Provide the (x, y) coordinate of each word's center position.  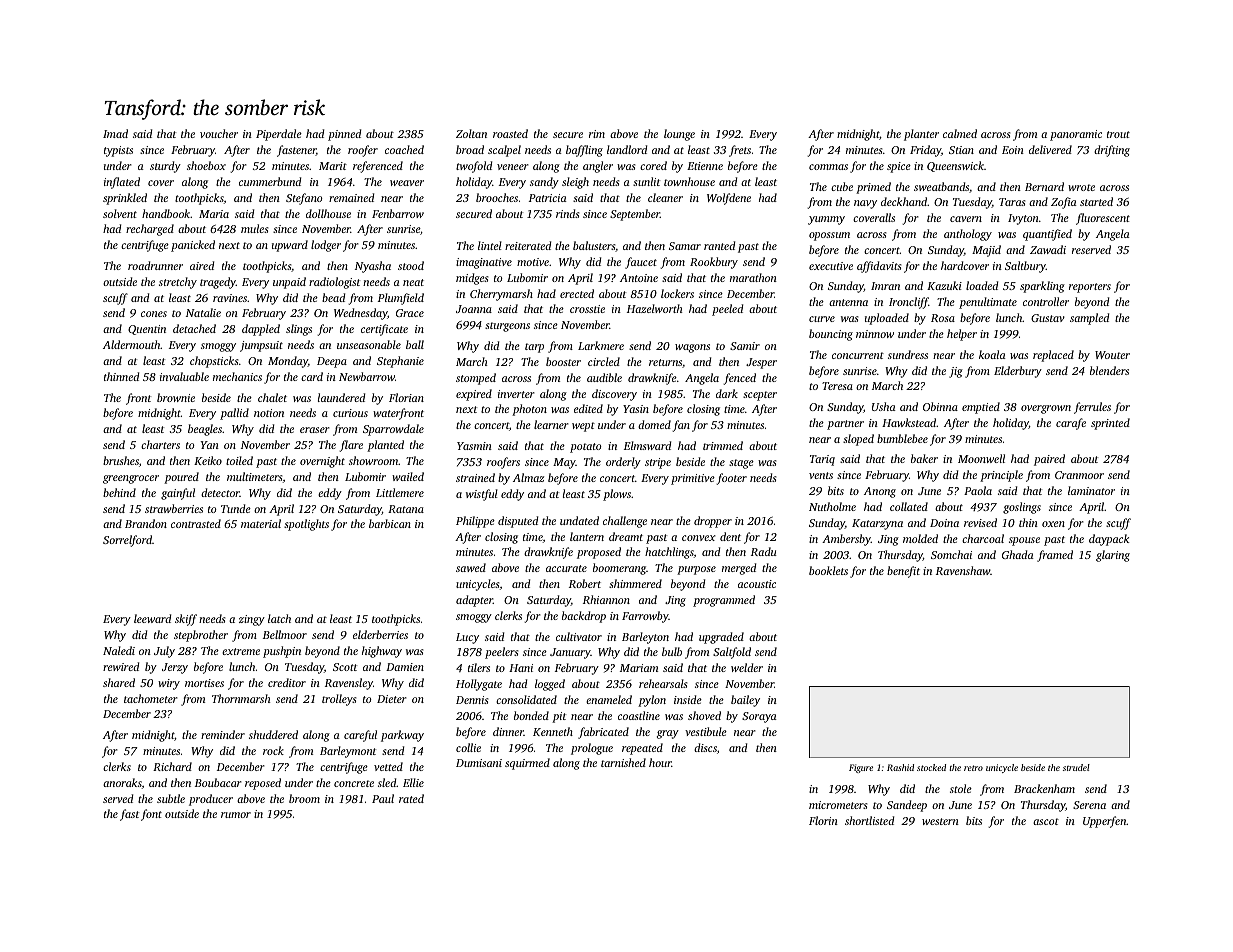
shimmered (635, 583)
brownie (176, 397)
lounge (679, 135)
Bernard (1044, 186)
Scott (345, 667)
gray (668, 734)
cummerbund (270, 181)
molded (920, 538)
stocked (931, 767)
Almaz (528, 477)
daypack (1109, 540)
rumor (236, 815)
